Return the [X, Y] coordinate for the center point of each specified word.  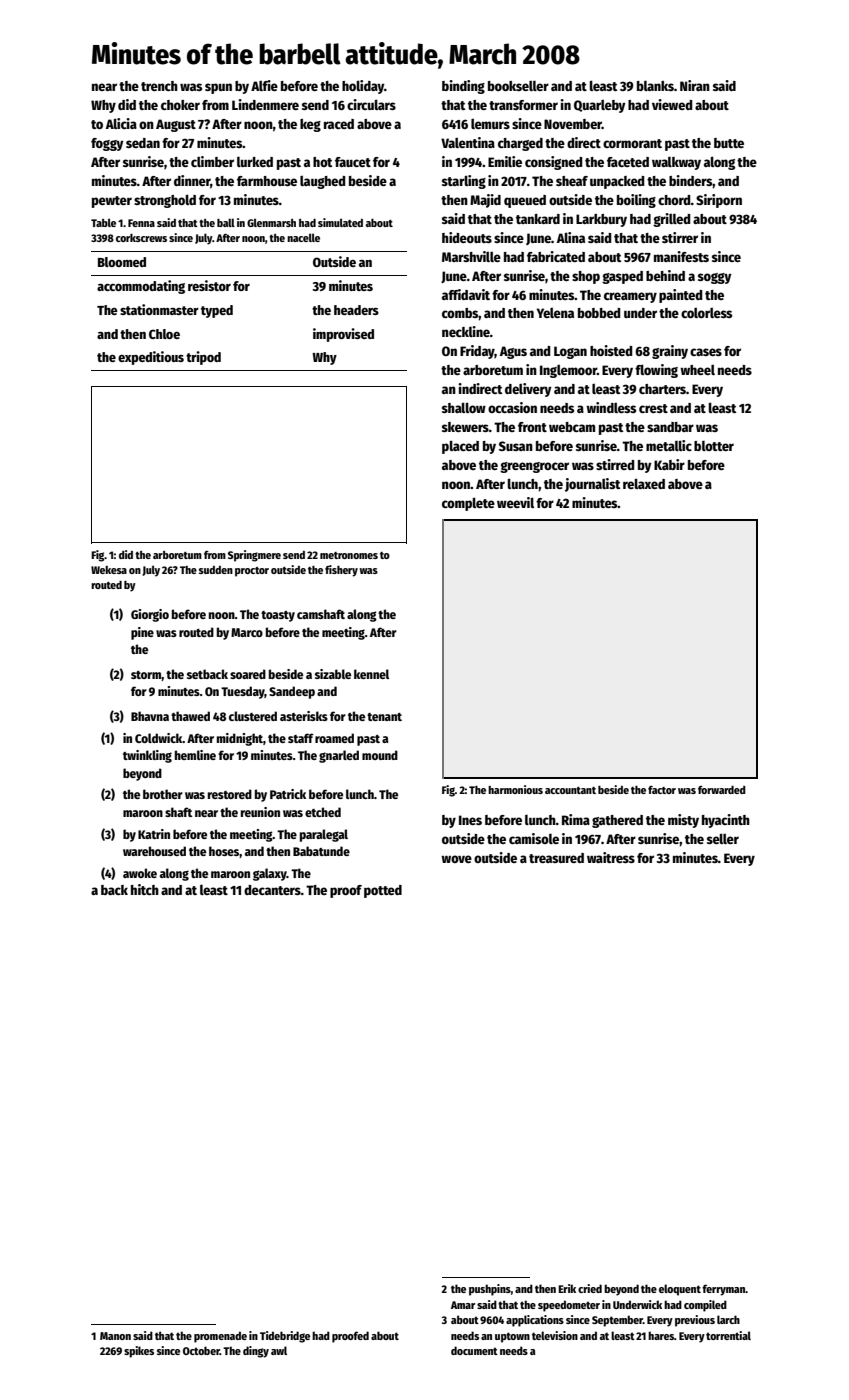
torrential [728, 1335]
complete [468, 504]
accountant [570, 790]
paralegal [324, 835]
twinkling [147, 756]
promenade [220, 1337]
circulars [371, 104]
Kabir [669, 464]
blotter [714, 446]
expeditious [151, 358]
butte [729, 143]
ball [226, 222]
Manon [115, 1336]
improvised [343, 335]
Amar [463, 1305]
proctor [252, 572]
